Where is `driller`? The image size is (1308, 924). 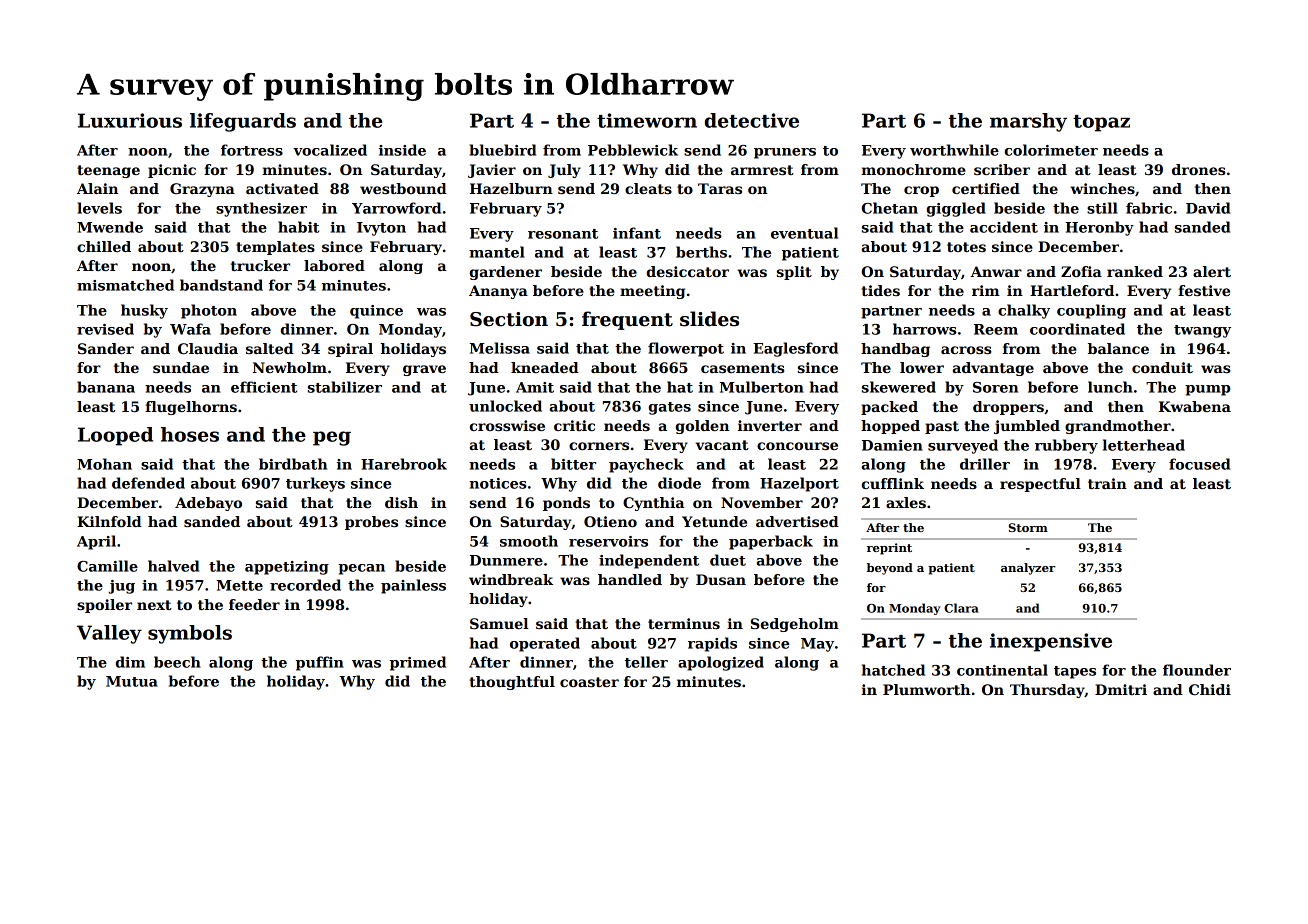 driller is located at coordinates (985, 464).
